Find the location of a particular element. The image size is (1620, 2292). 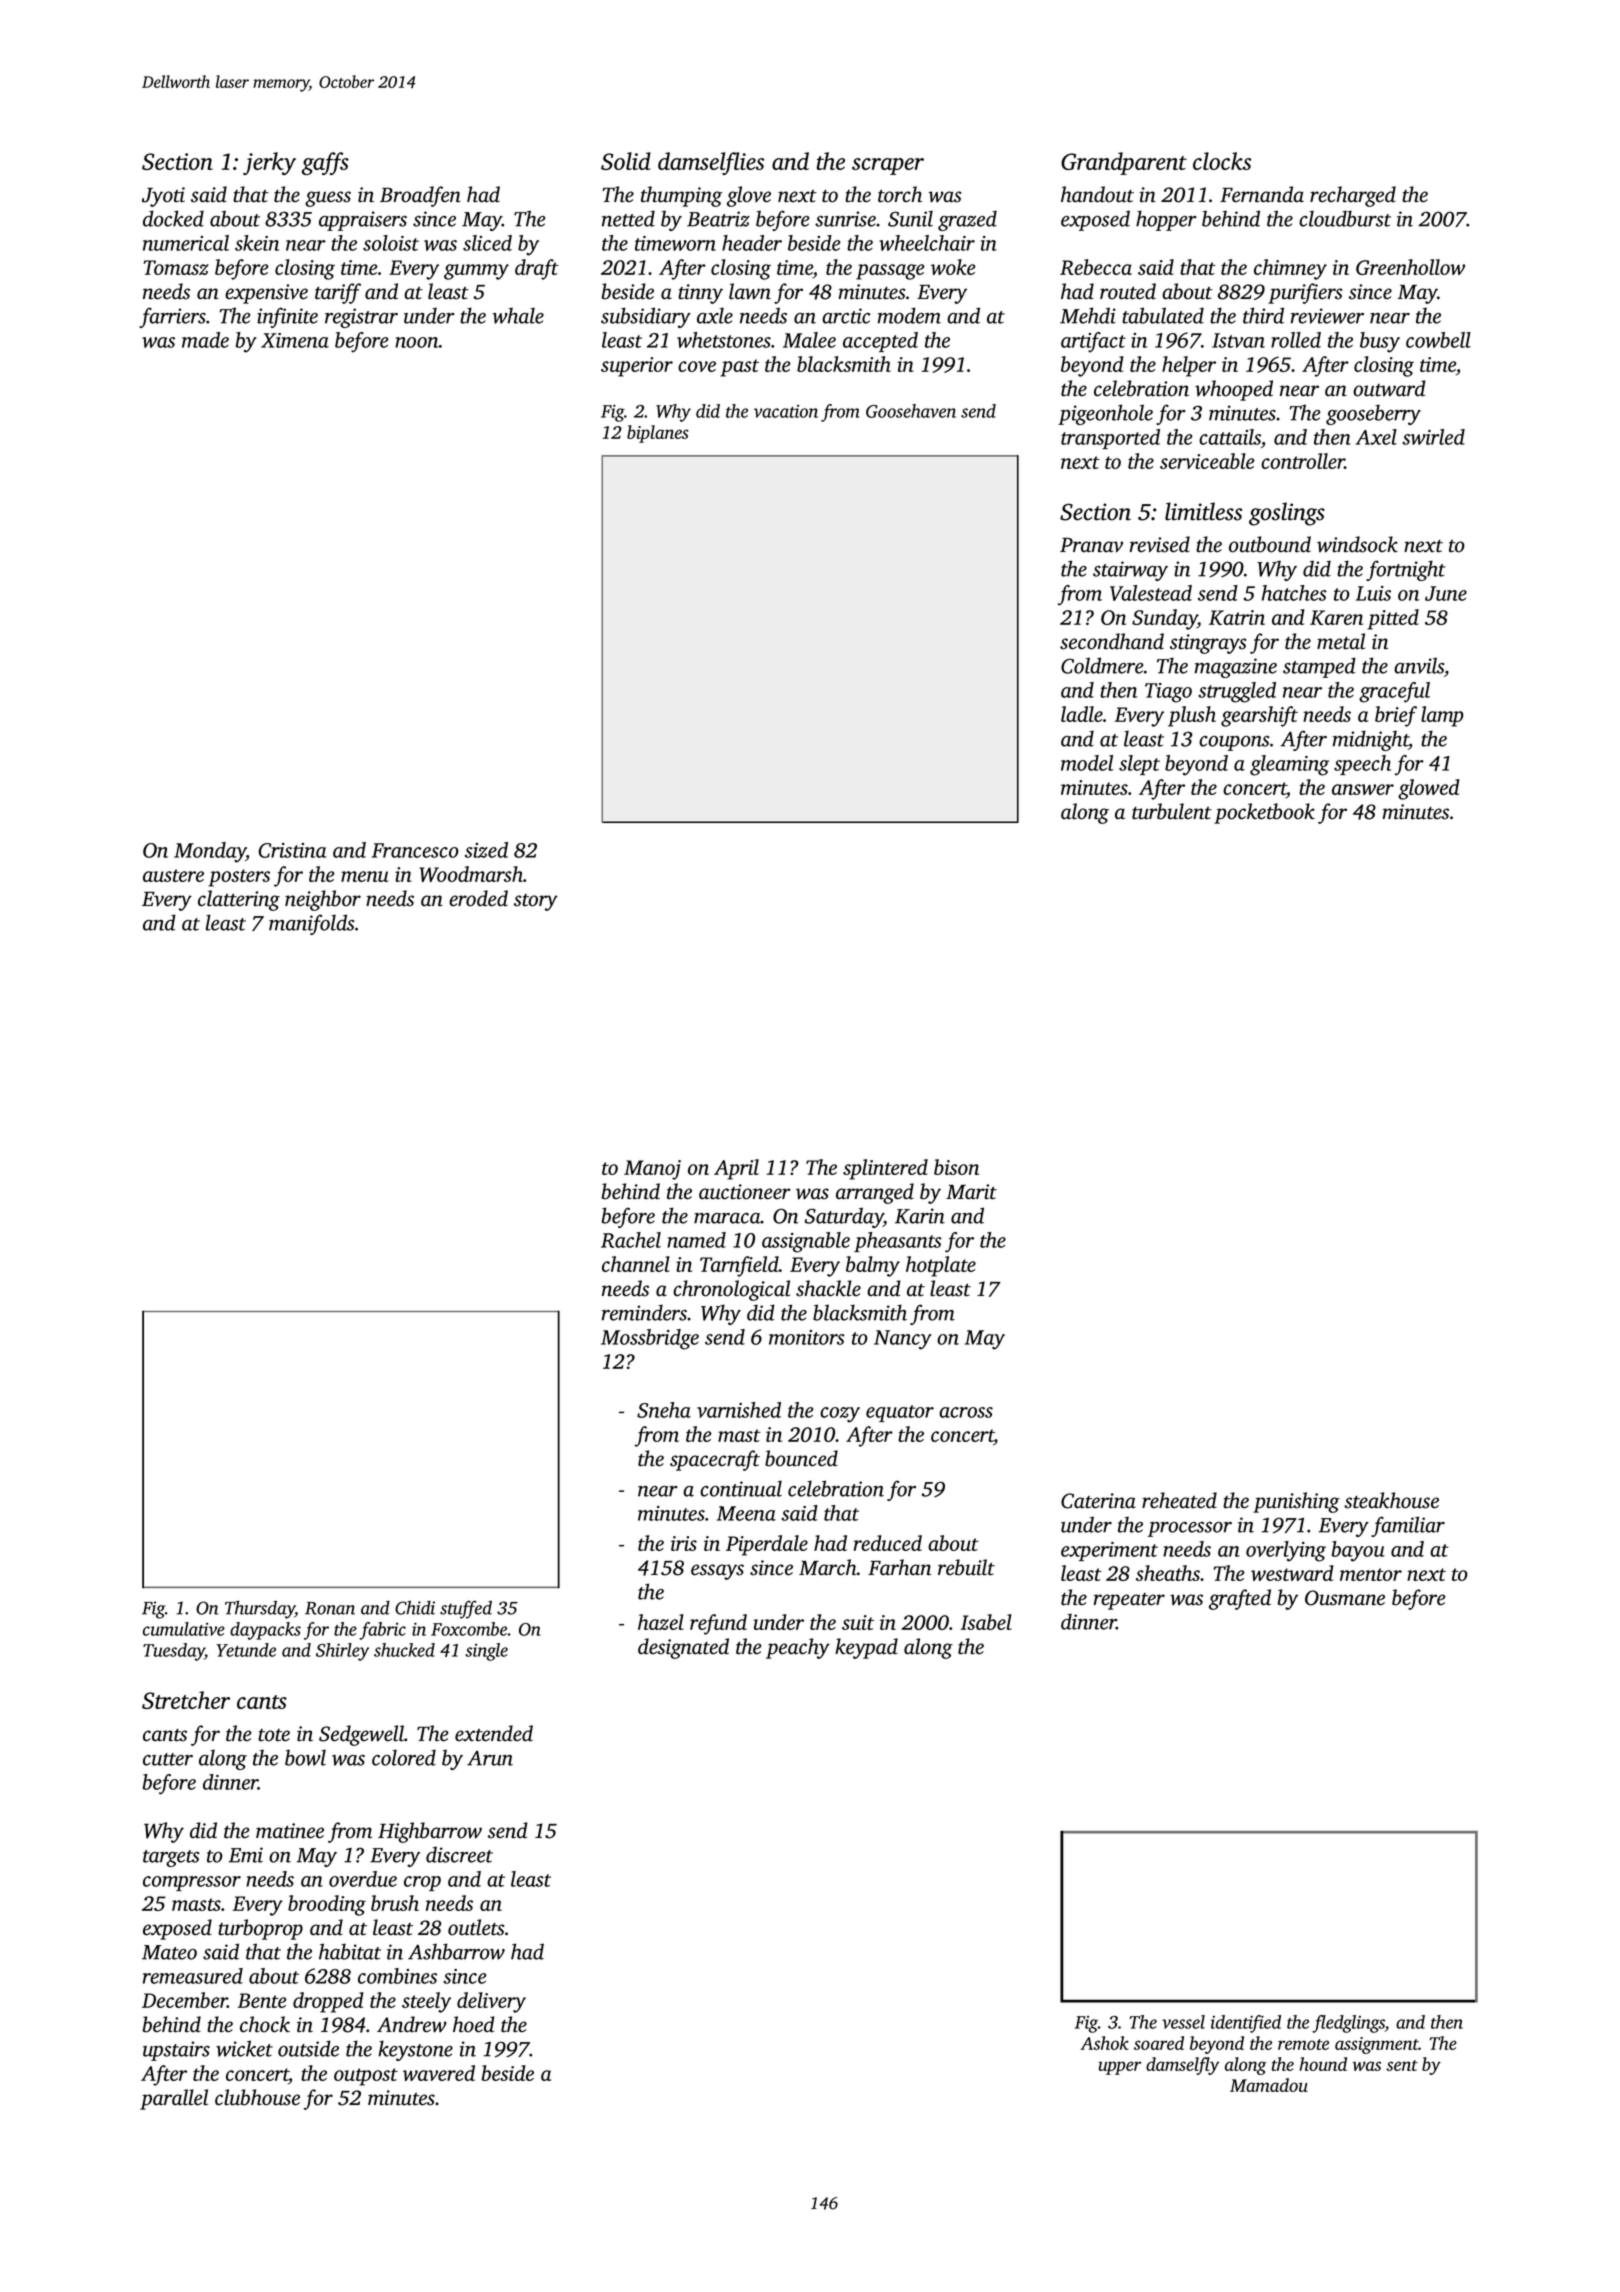

tabulated is located at coordinates (1163, 315).
